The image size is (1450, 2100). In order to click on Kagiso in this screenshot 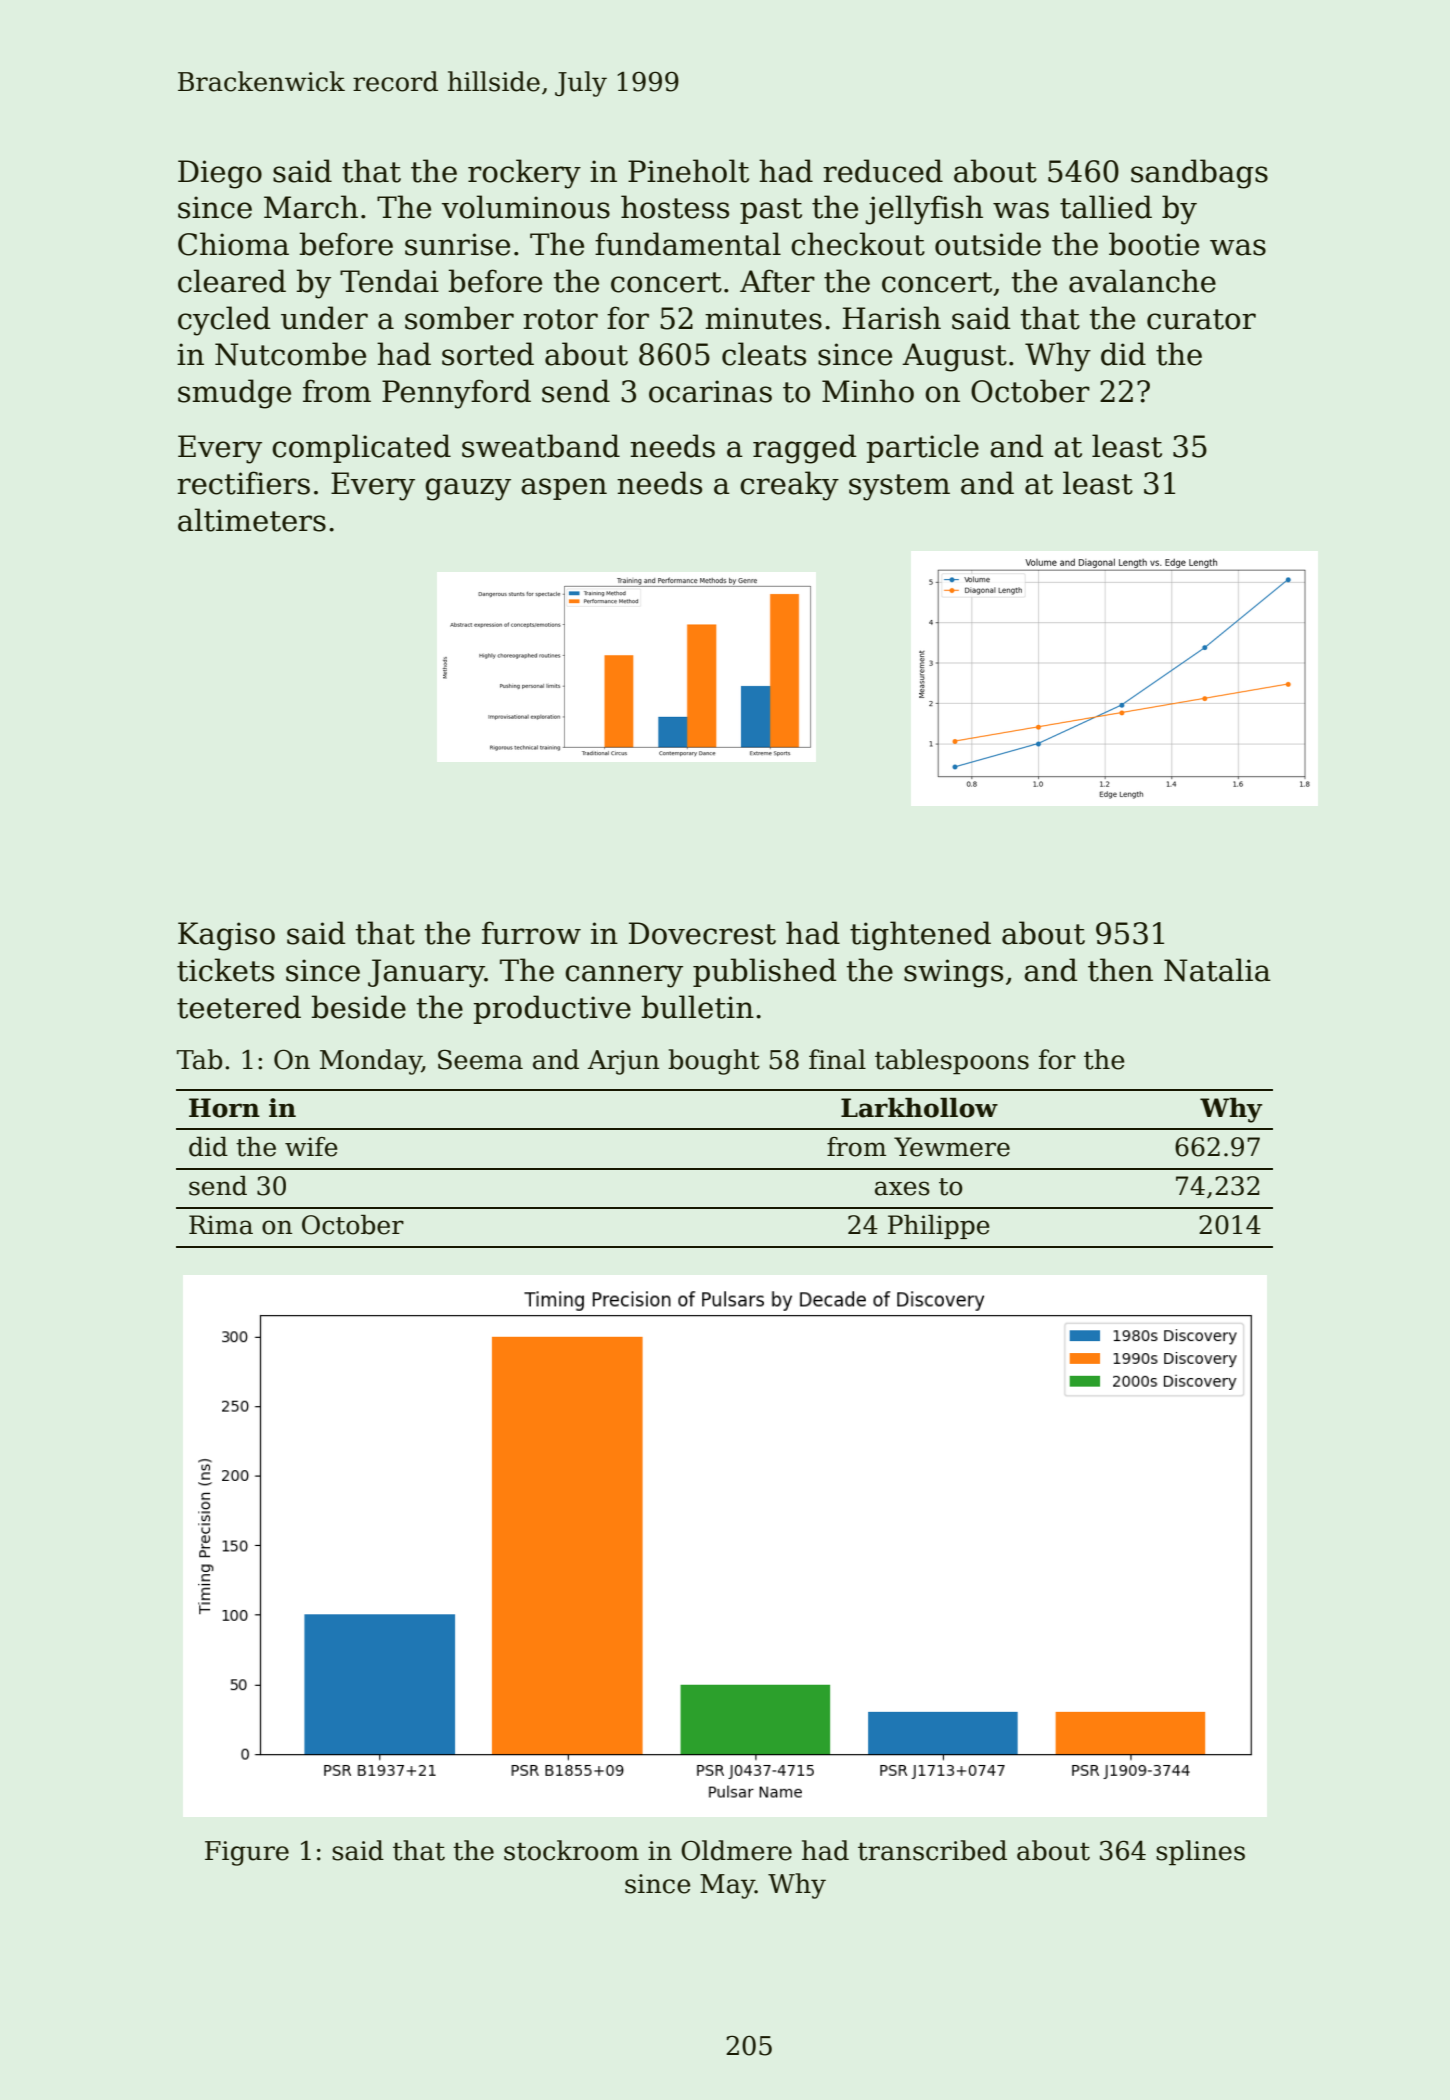, I will do `click(226, 936)`.
